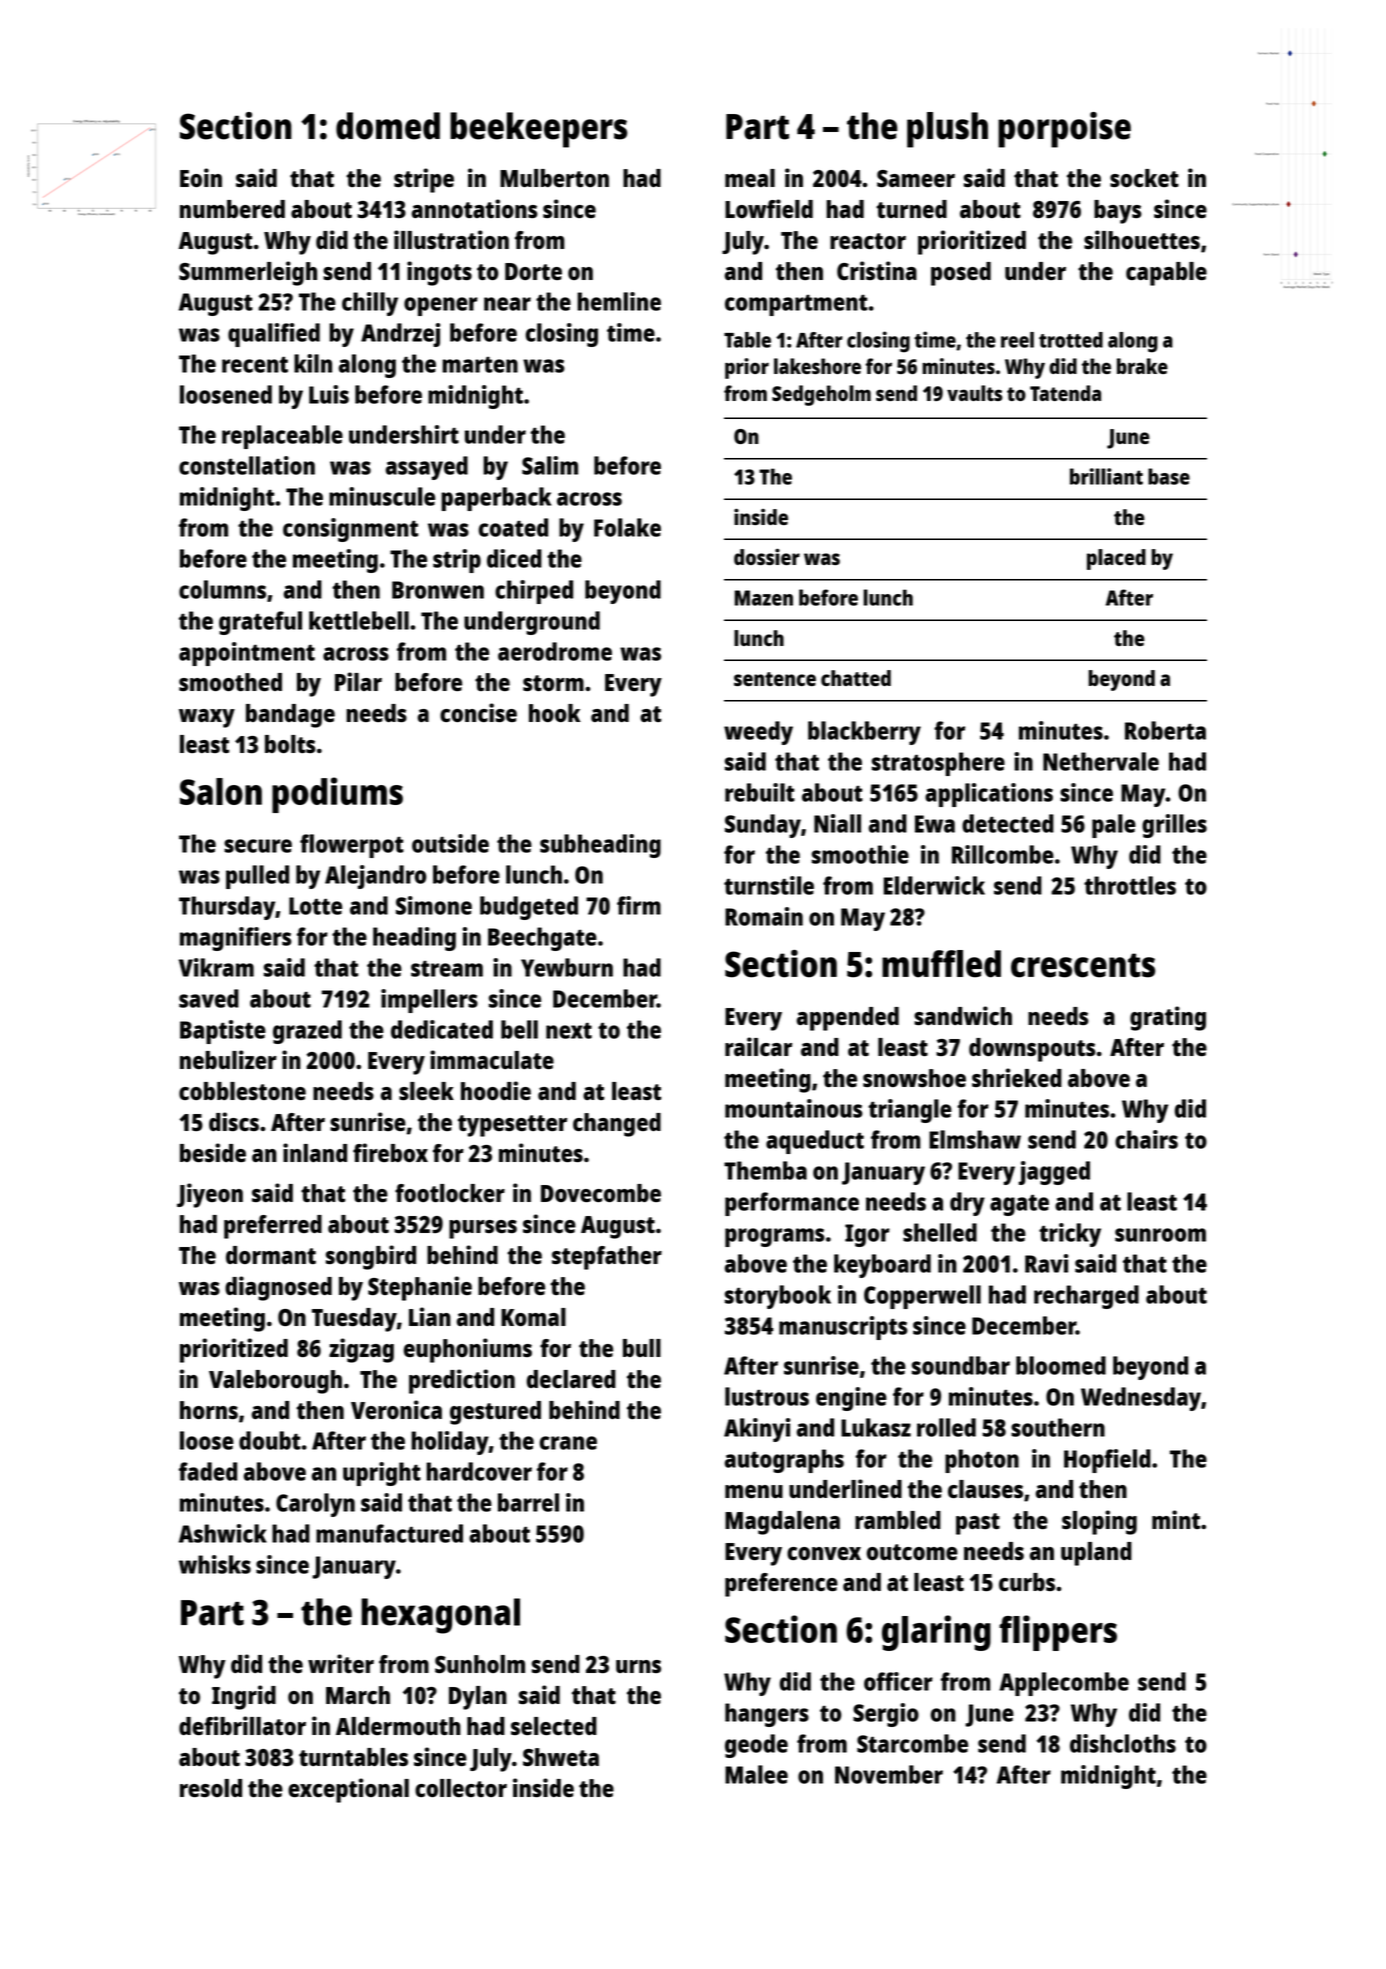 The image size is (1386, 1969). Describe the element at coordinates (533, 1317) in the image. I see `Komal` at that location.
